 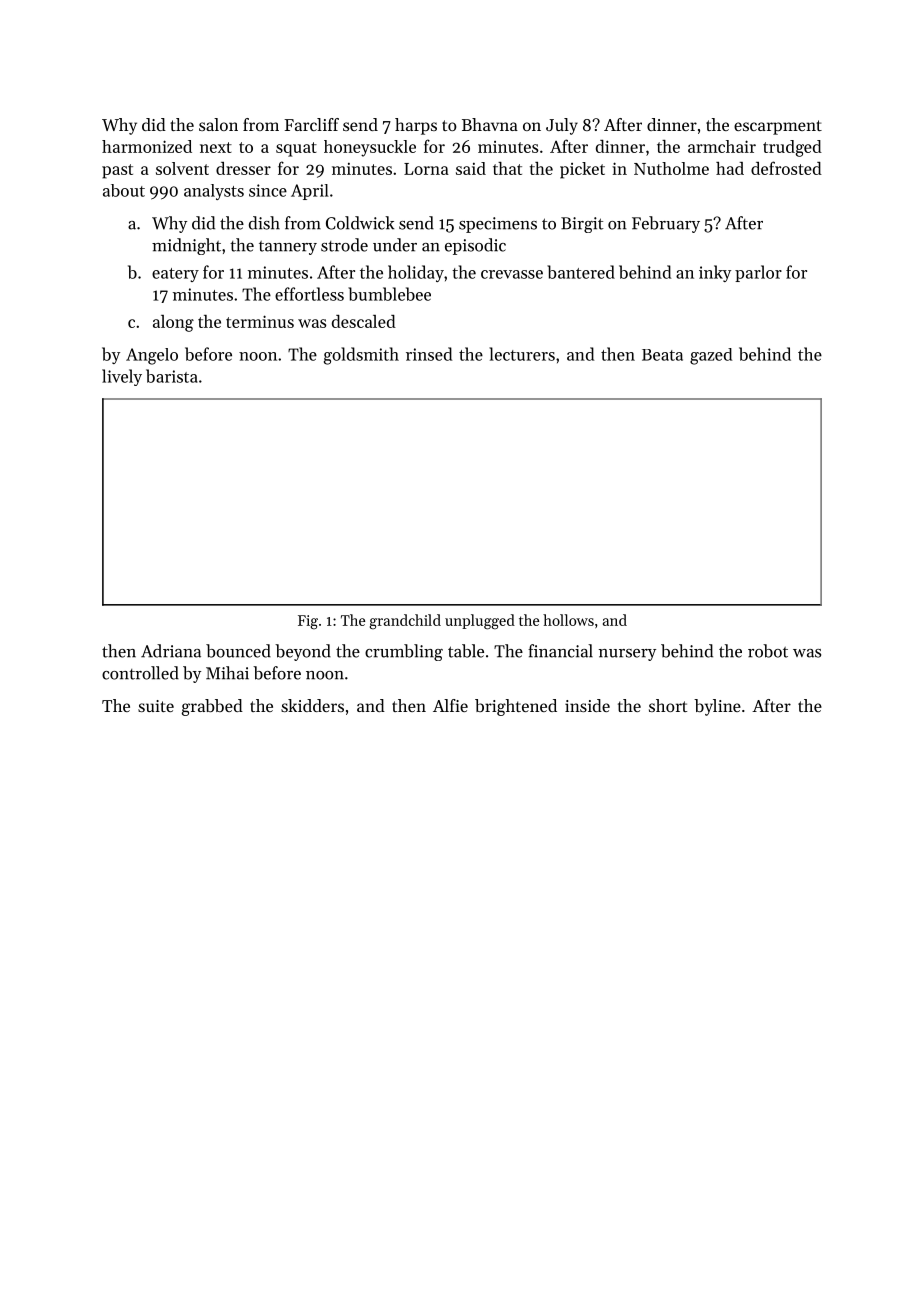 What do you see at coordinates (587, 705) in the page?
I see `inside` at bounding box center [587, 705].
